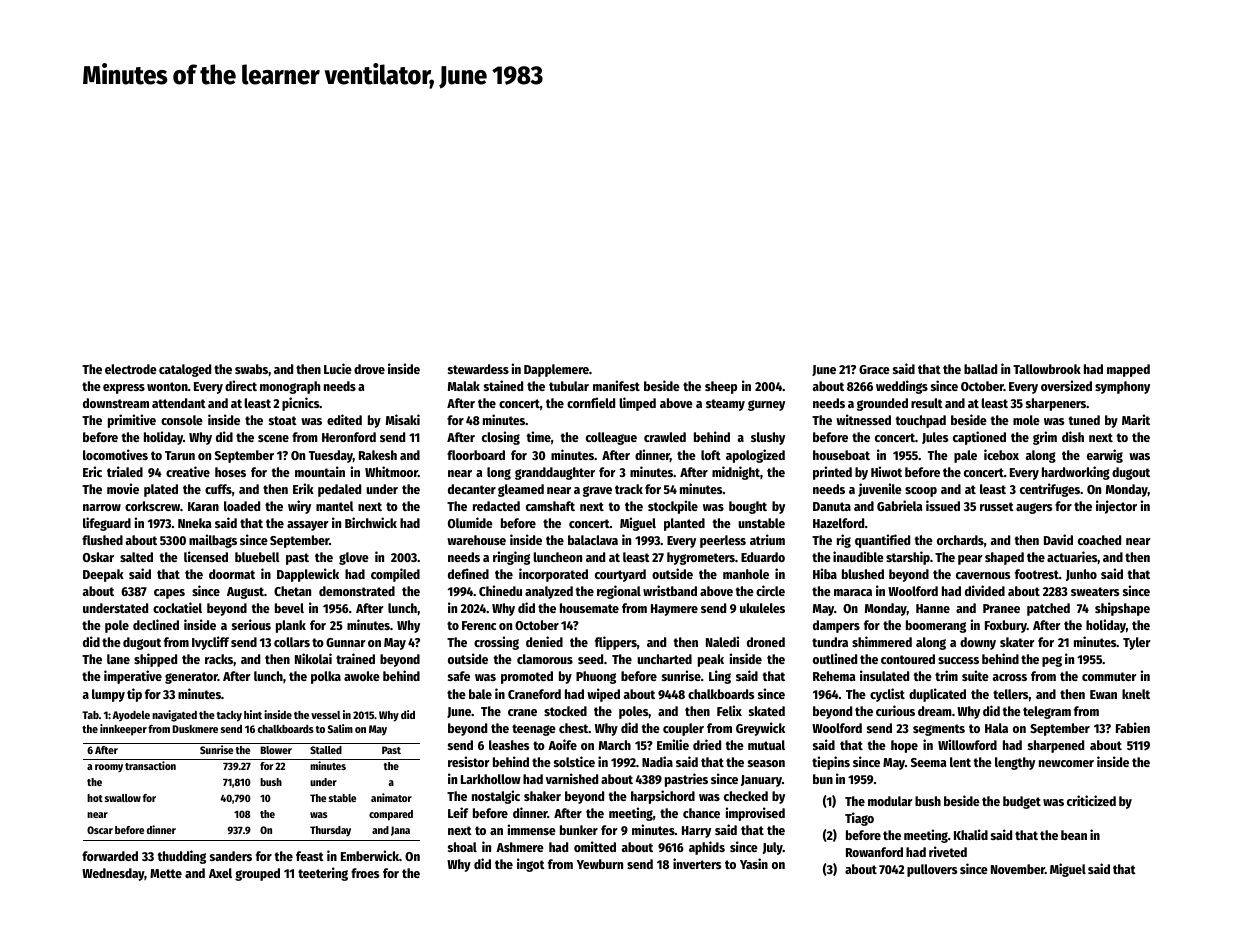 The image size is (1233, 952). What do you see at coordinates (762, 608) in the page?
I see `ukuleles` at bounding box center [762, 608].
